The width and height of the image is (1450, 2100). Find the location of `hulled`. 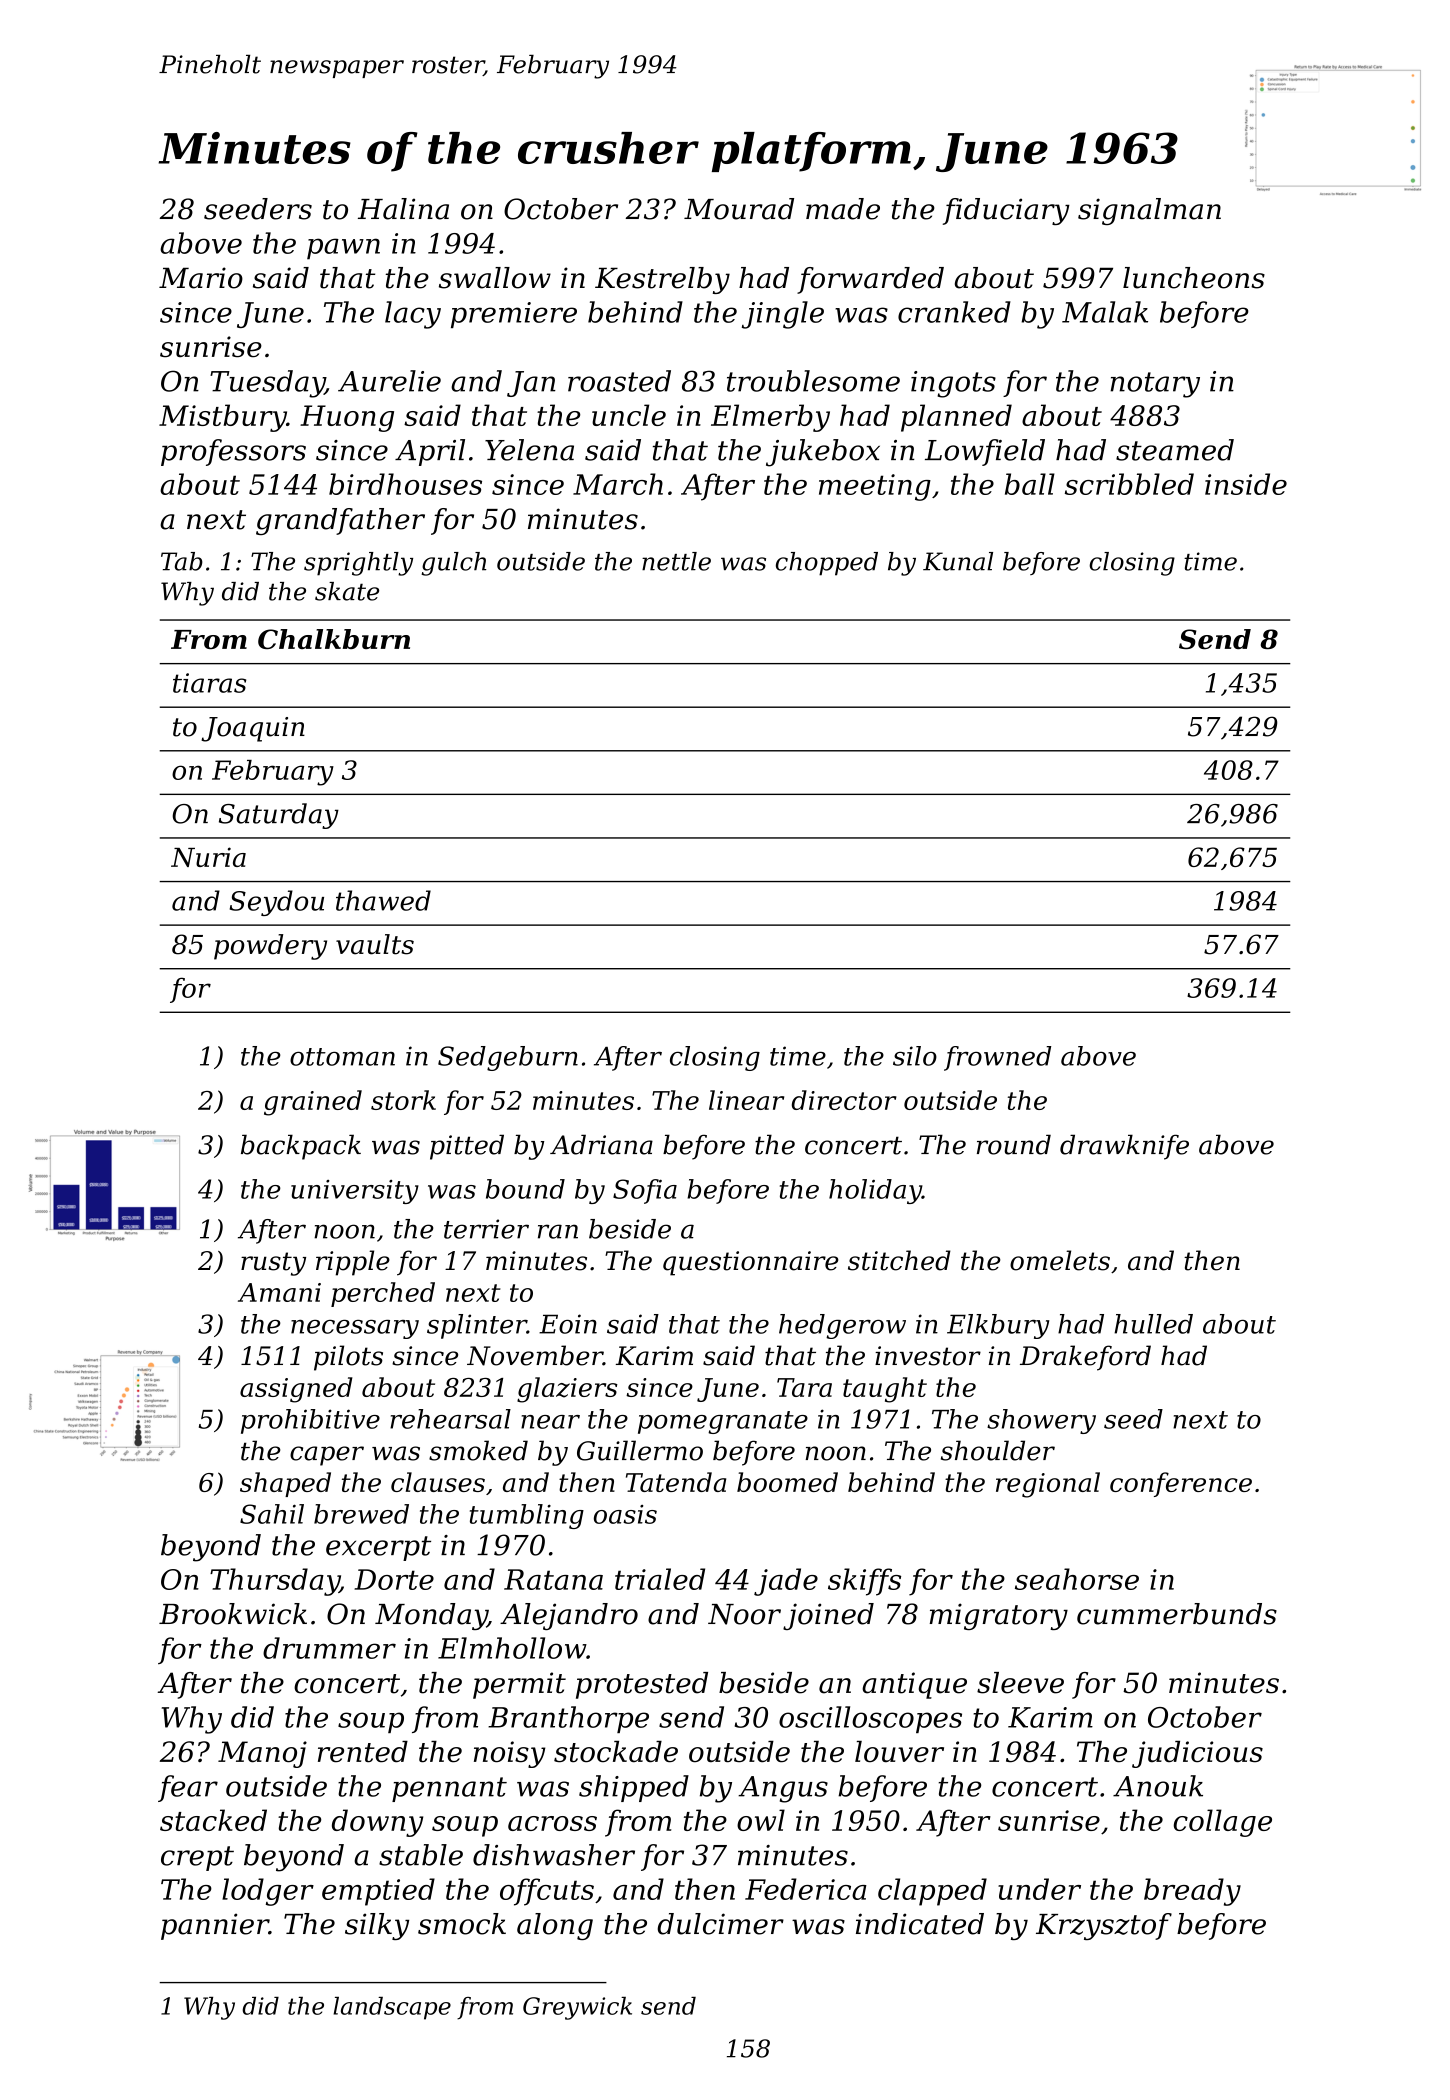

hulled is located at coordinates (1153, 1324).
